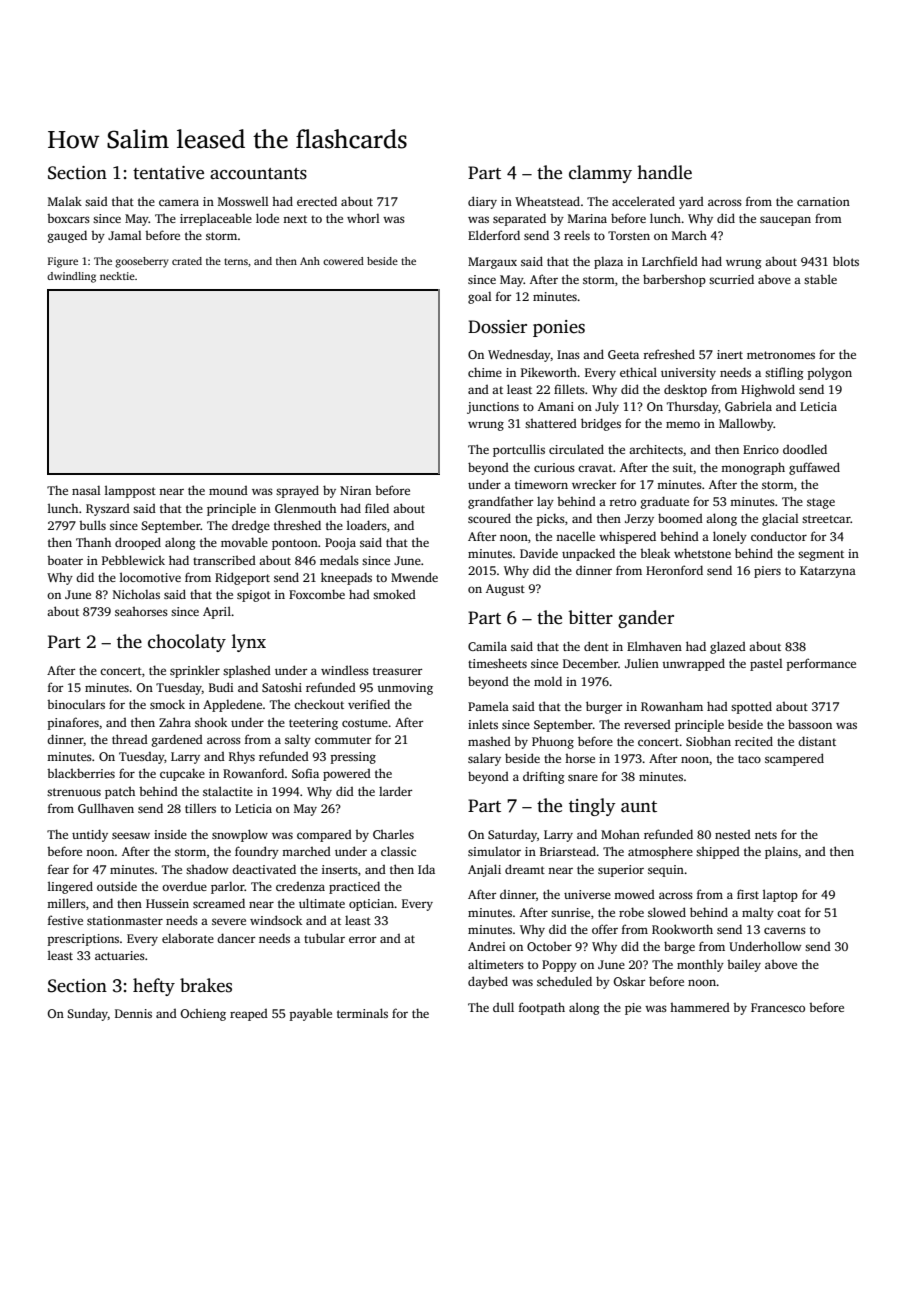 The height and width of the image is (1316, 908). What do you see at coordinates (63, 262) in the image?
I see `Figure` at bounding box center [63, 262].
